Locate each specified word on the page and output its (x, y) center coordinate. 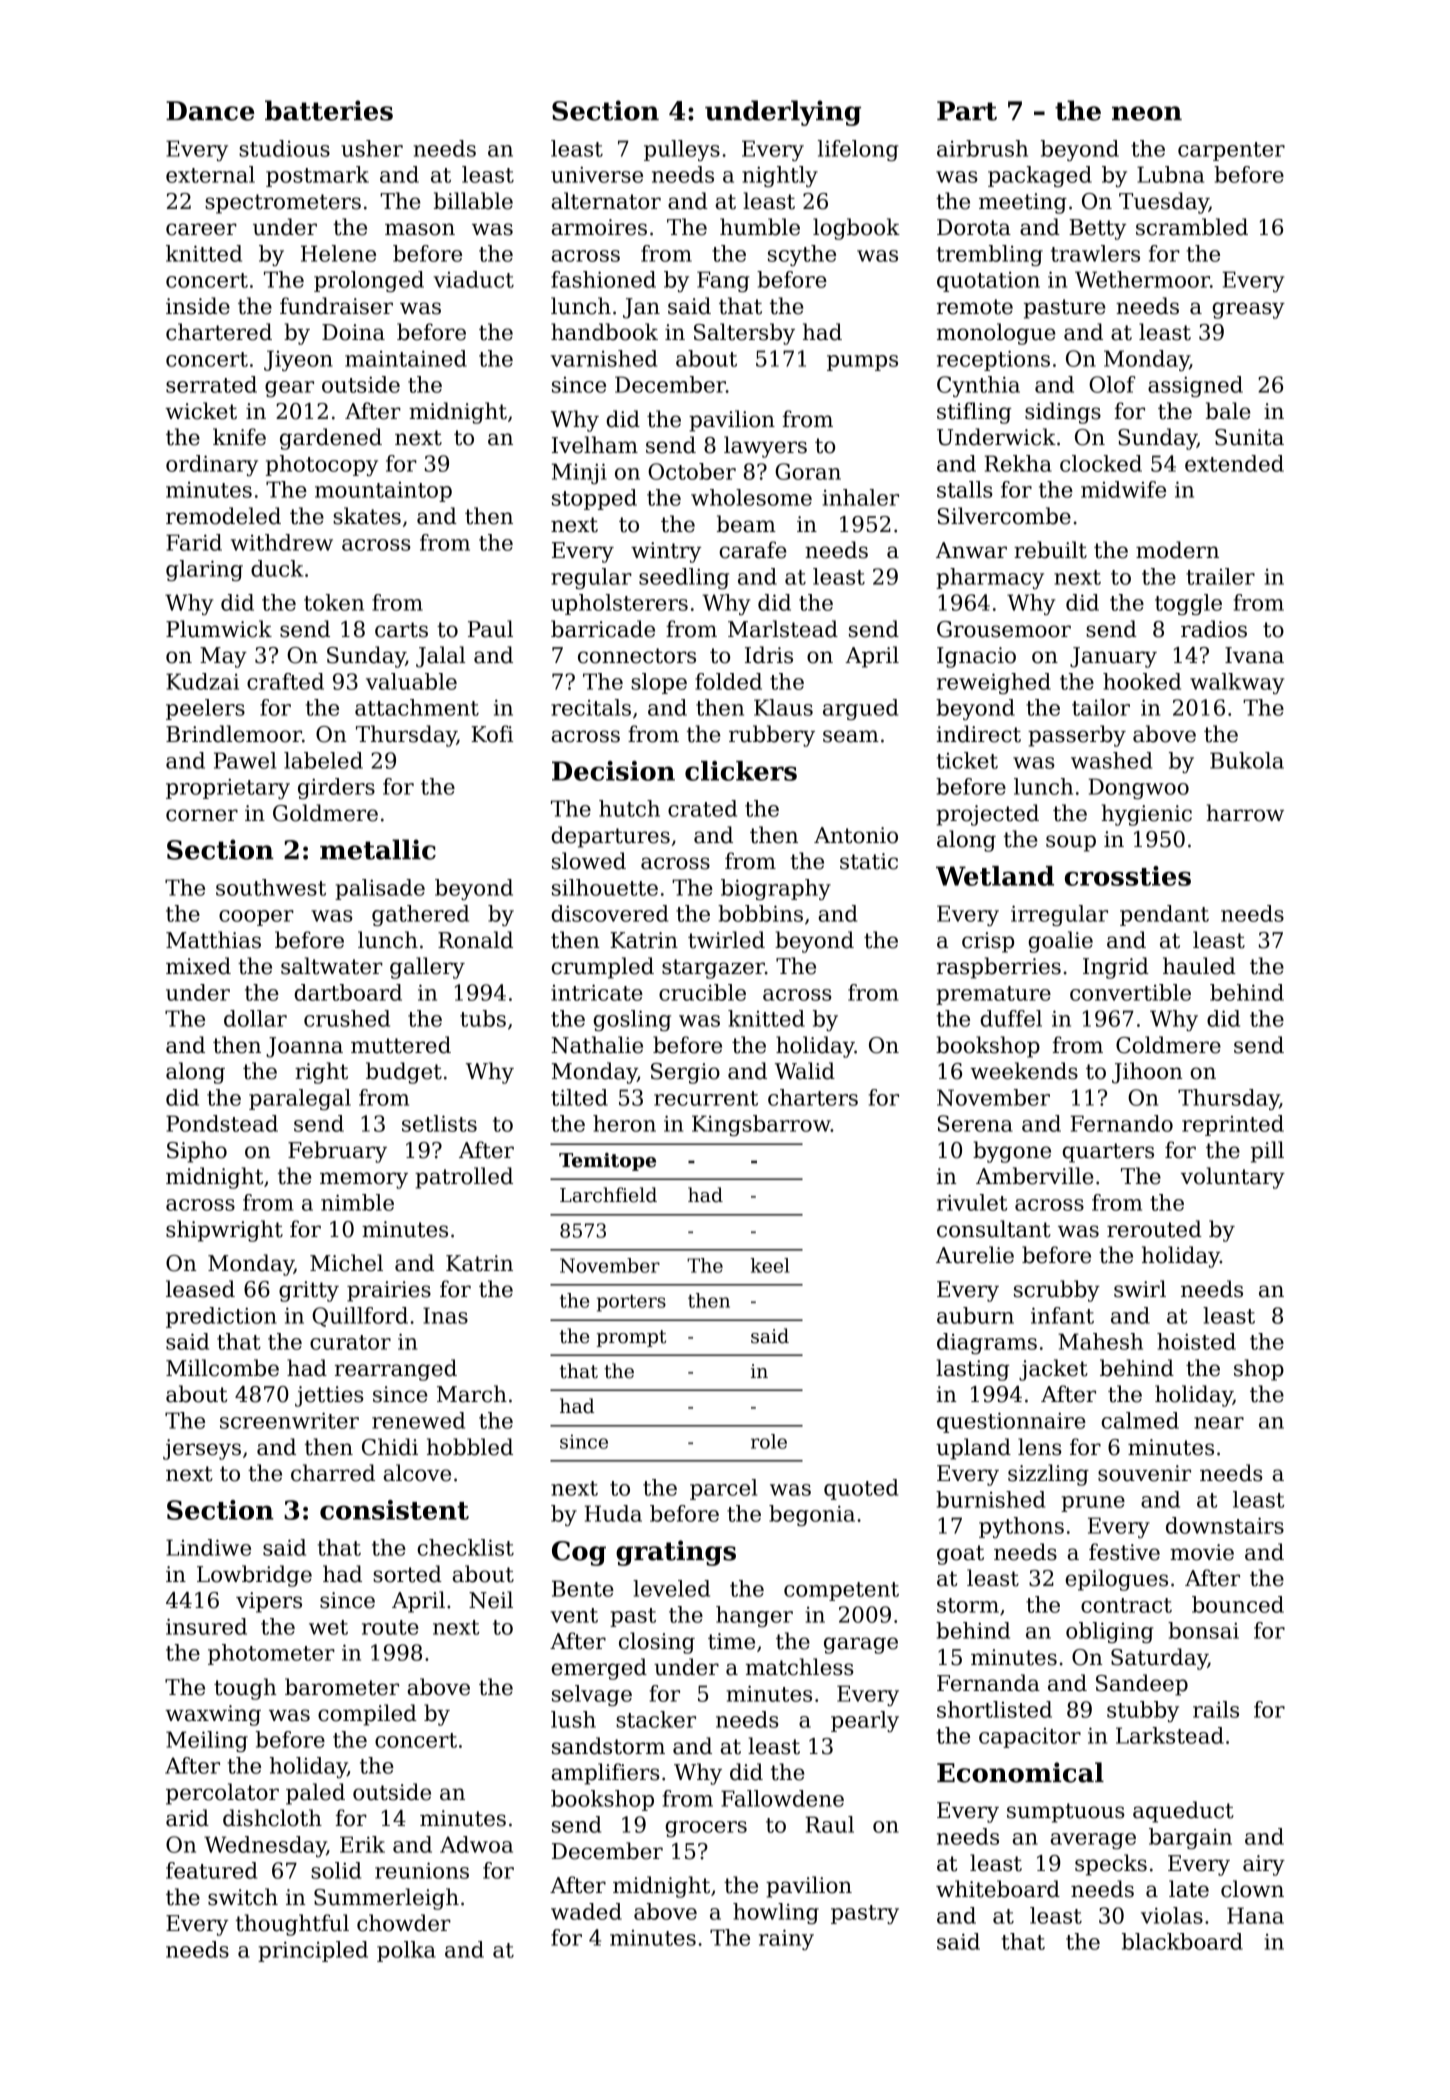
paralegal (300, 1099)
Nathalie (597, 1045)
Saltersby (744, 334)
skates (367, 516)
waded (586, 1911)
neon (1147, 113)
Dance (210, 111)
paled (315, 1794)
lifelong (858, 150)
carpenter (1231, 151)
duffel (1011, 1018)
